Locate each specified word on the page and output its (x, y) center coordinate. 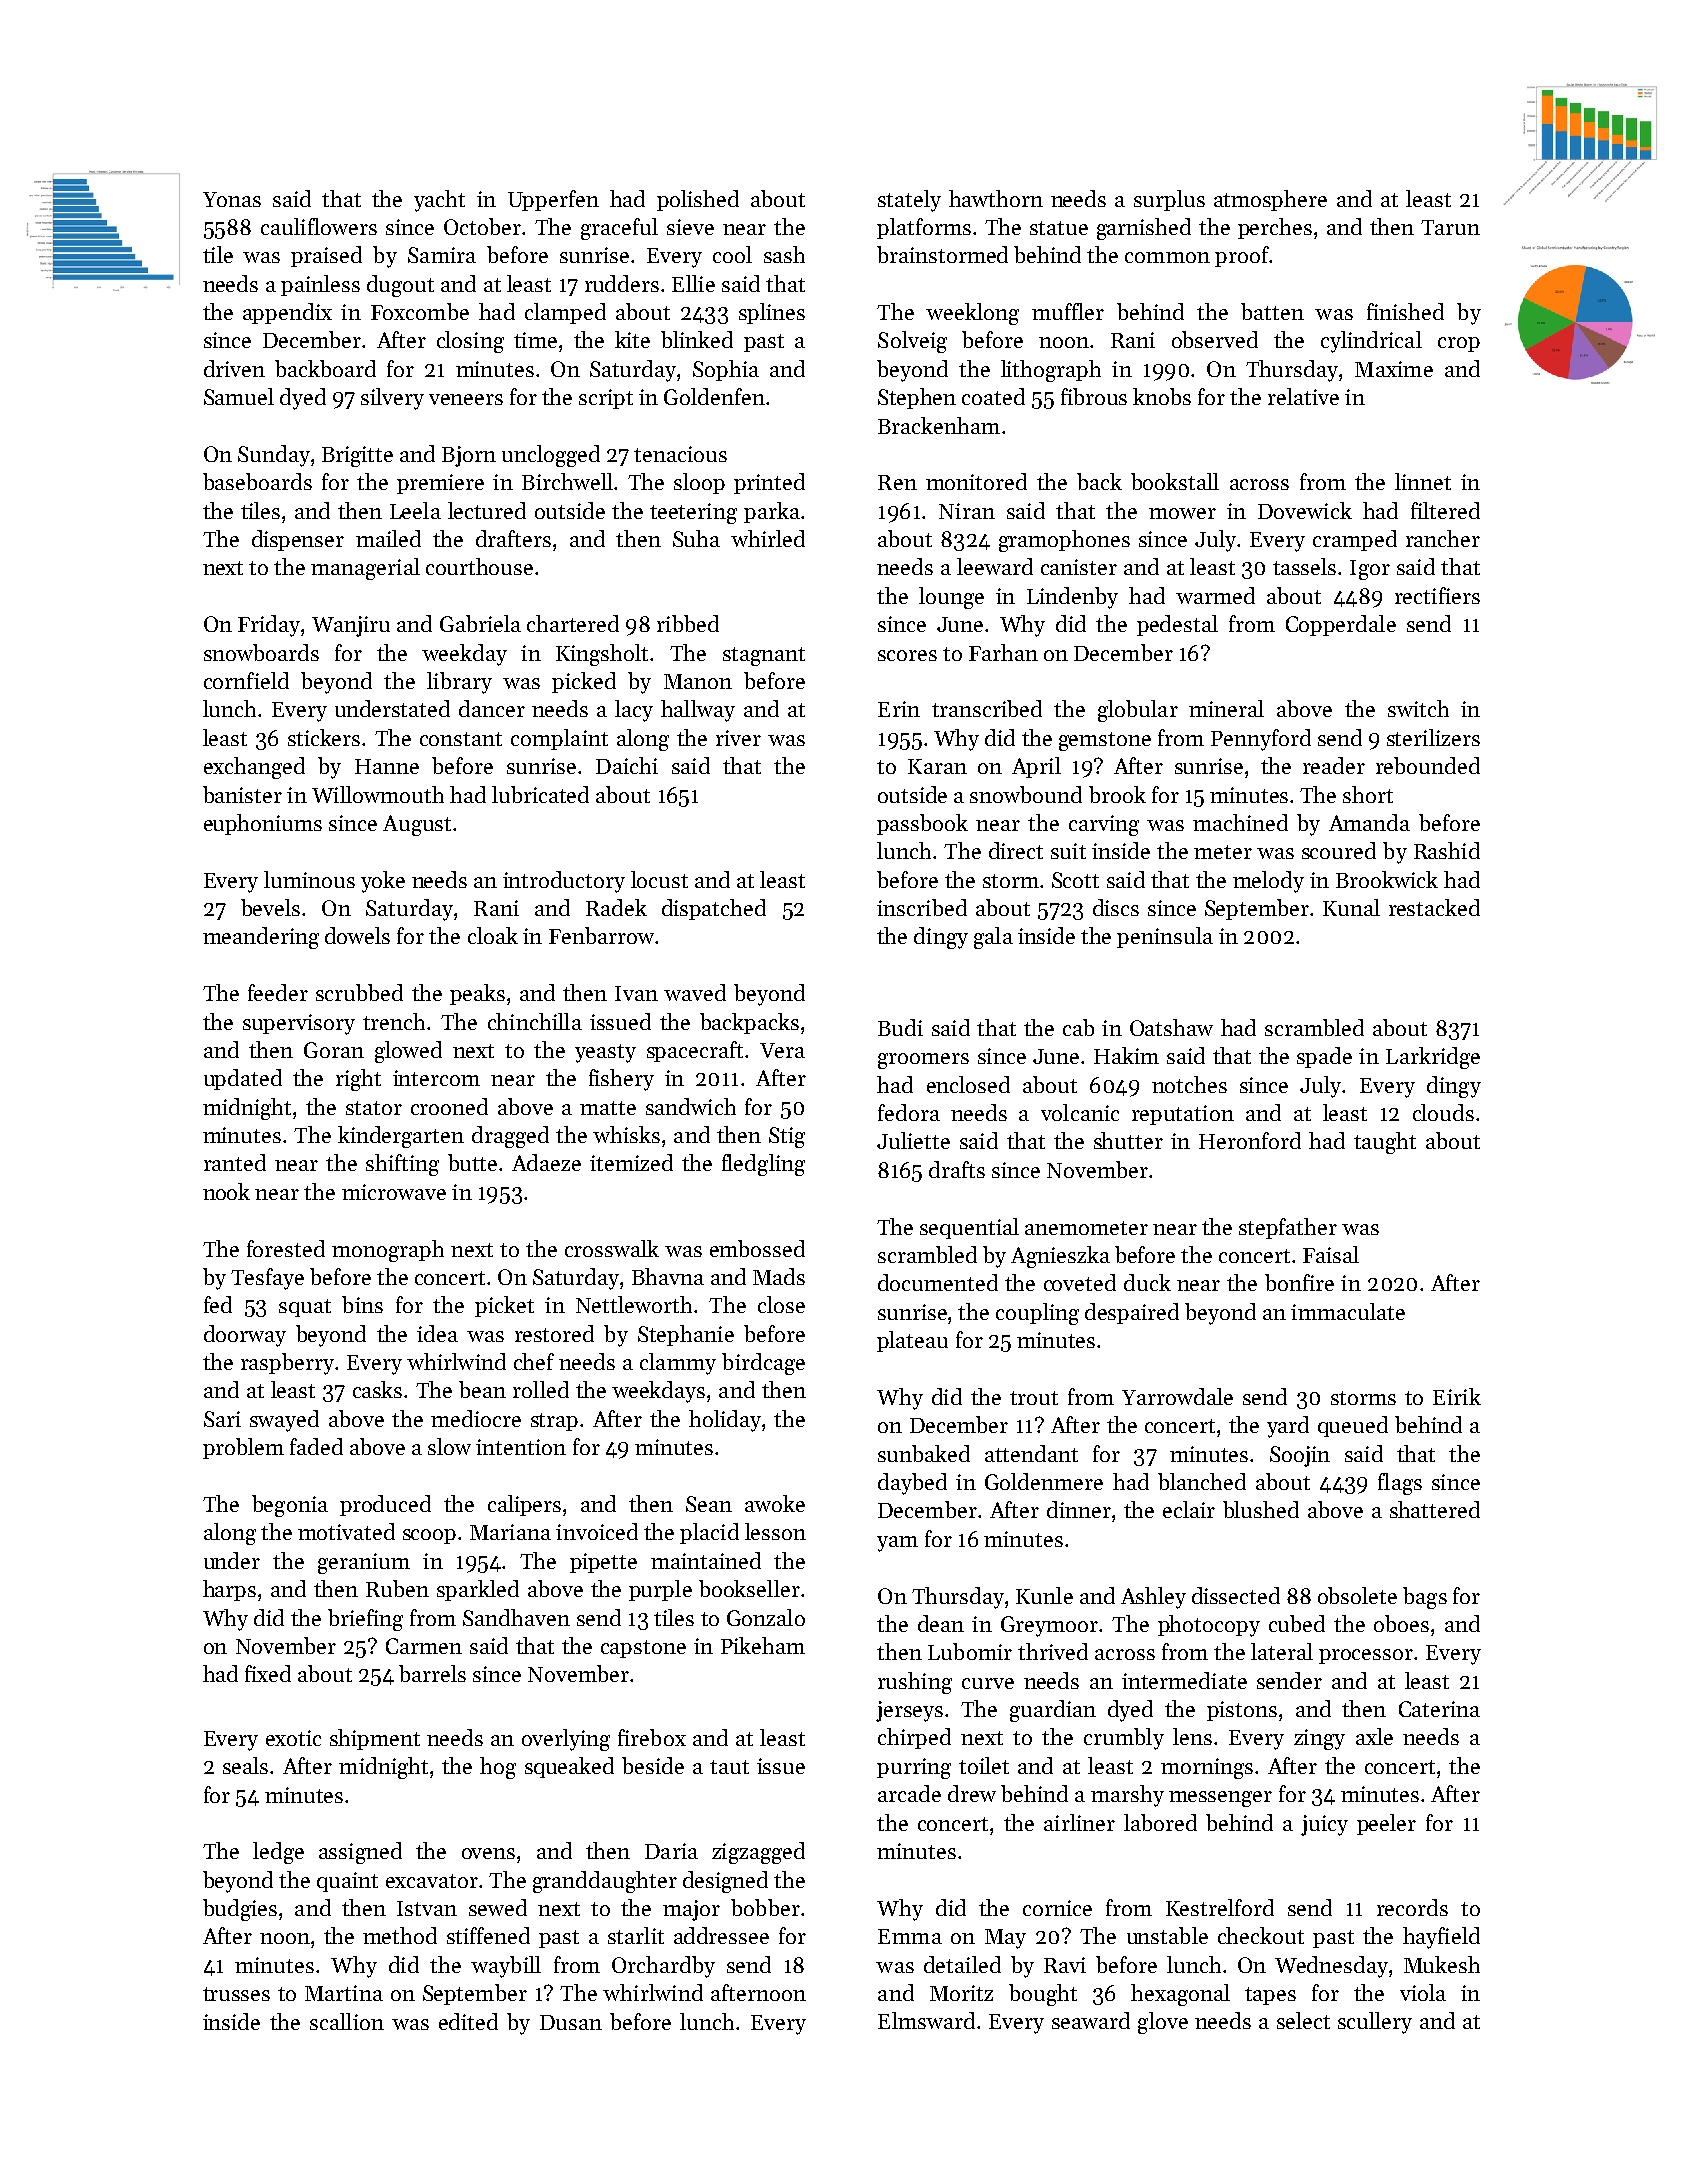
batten (1272, 311)
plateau (912, 1341)
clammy (678, 1364)
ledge (278, 1853)
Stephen (917, 398)
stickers (324, 737)
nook (226, 1191)
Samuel (239, 396)
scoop (429, 1536)
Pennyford (1261, 740)
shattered (1435, 1509)
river (738, 738)
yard (1288, 1427)
